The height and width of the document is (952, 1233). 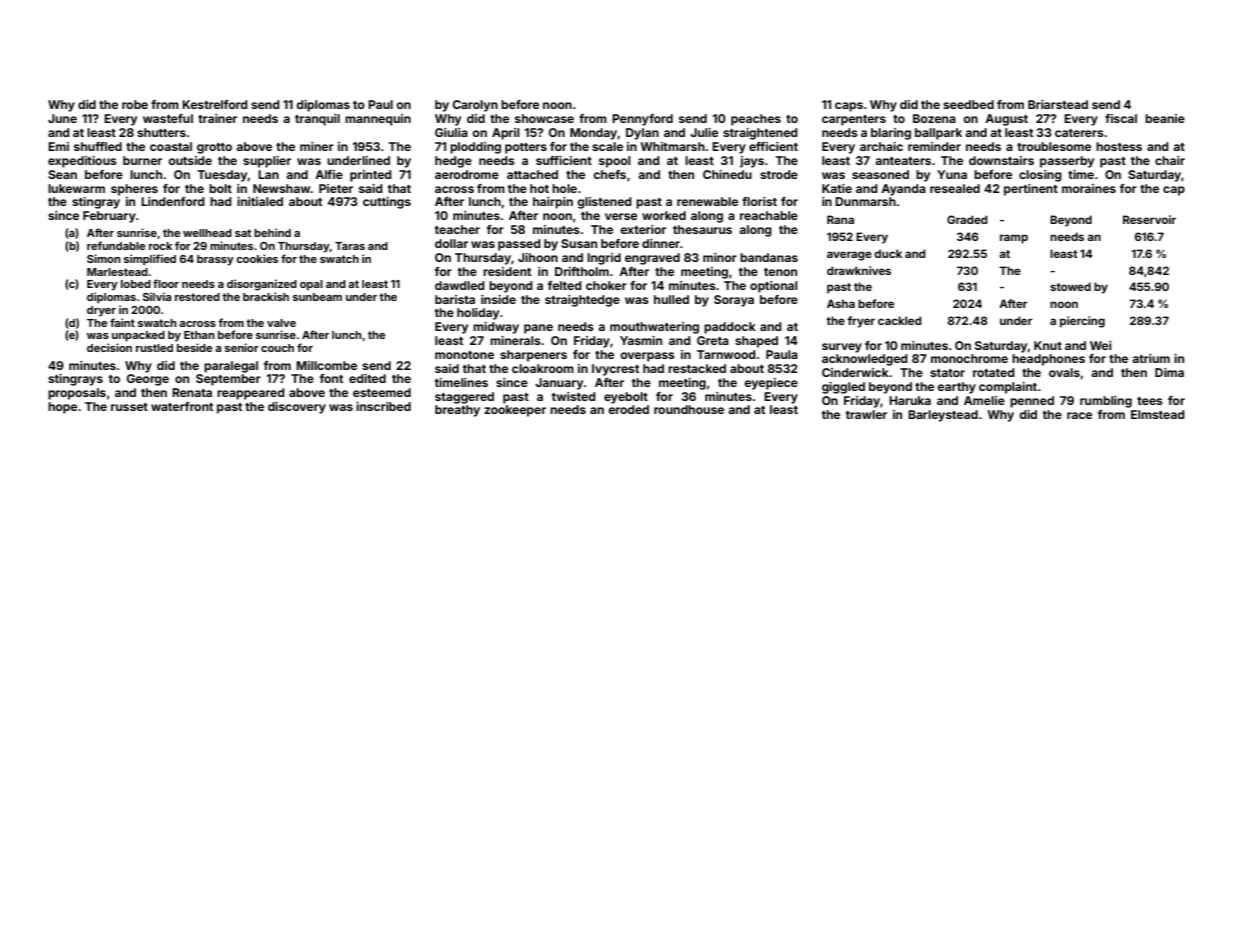 What do you see at coordinates (938, 134) in the document?
I see `ballpark` at bounding box center [938, 134].
